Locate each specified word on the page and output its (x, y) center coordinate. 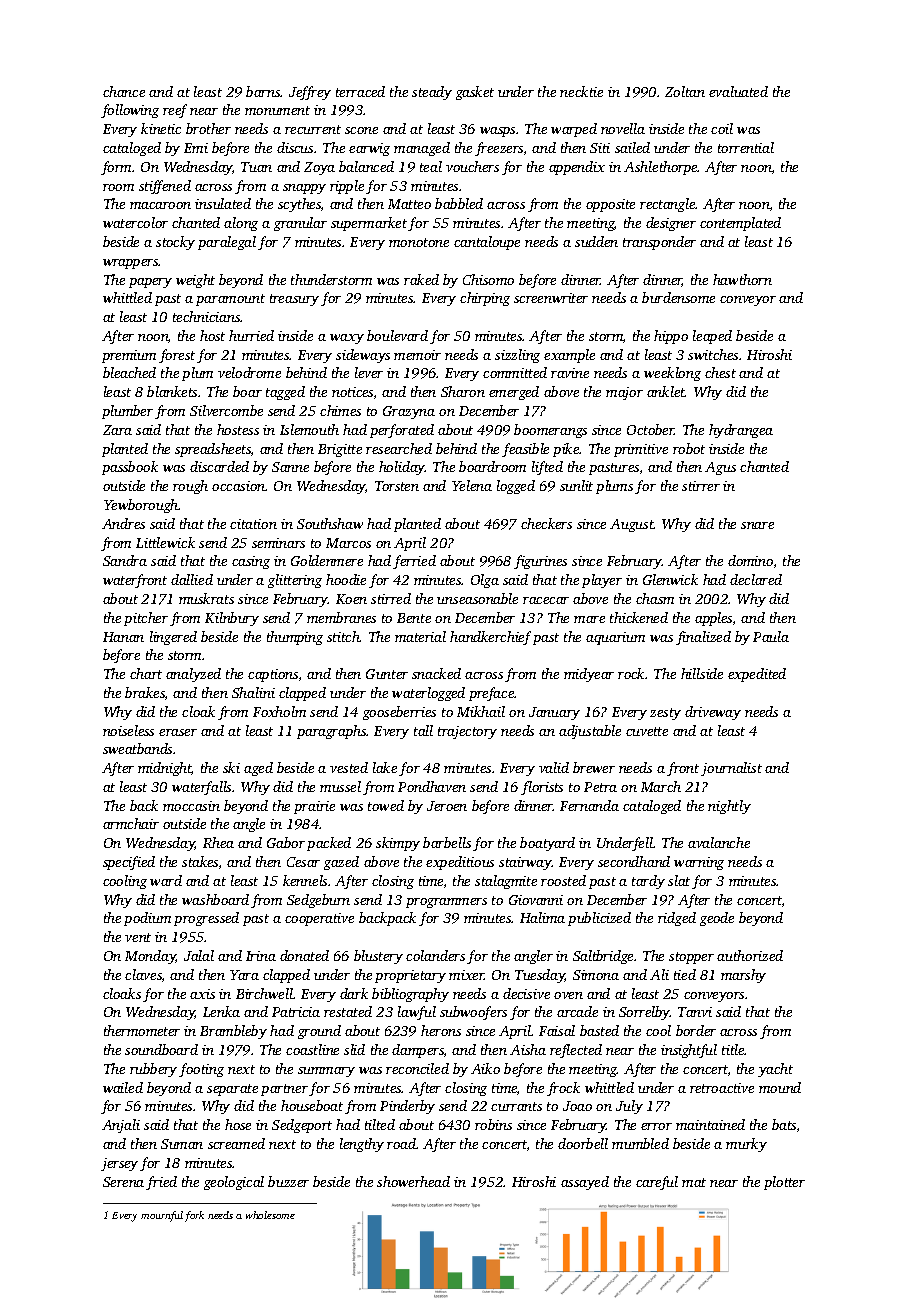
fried (161, 1183)
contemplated (740, 224)
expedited (757, 675)
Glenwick (670, 579)
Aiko (485, 1068)
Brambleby (233, 1032)
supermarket (369, 224)
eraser (178, 732)
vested (349, 767)
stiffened (165, 187)
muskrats (206, 598)
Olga (485, 581)
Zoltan (685, 91)
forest (177, 356)
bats (784, 1124)
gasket (475, 93)
